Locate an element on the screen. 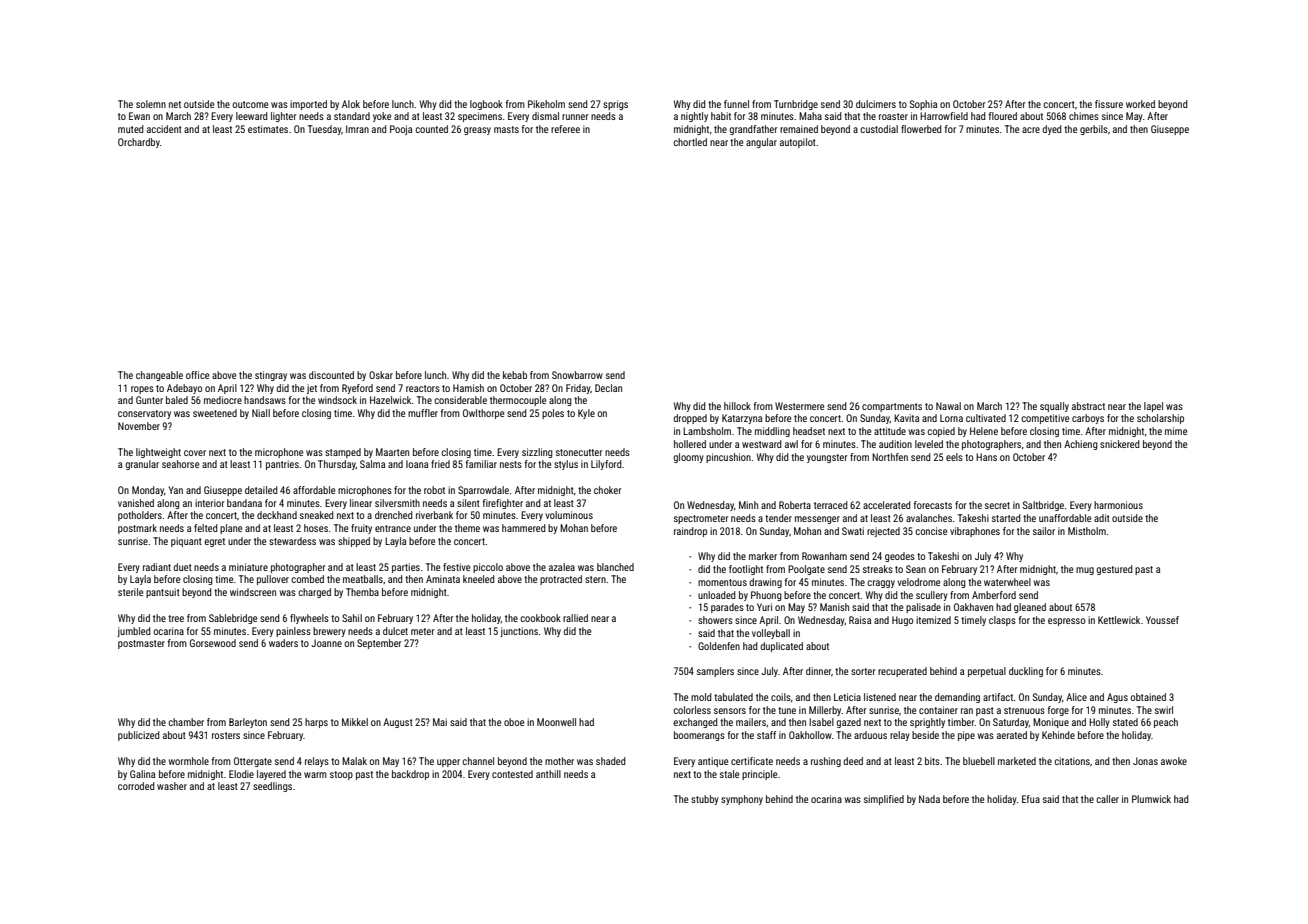  junctions is located at coordinates (519, 632).
